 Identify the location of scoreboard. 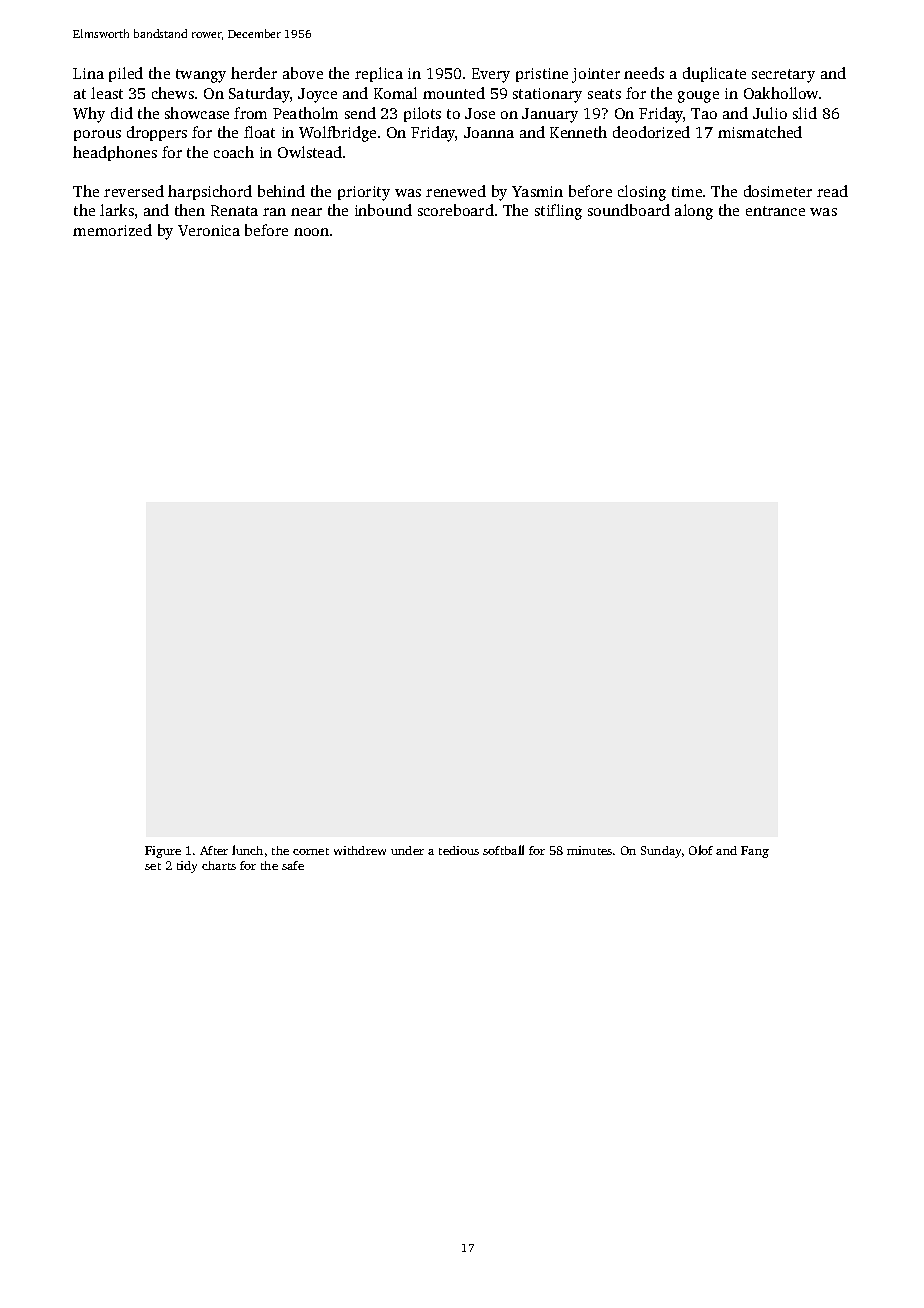
(456, 210).
